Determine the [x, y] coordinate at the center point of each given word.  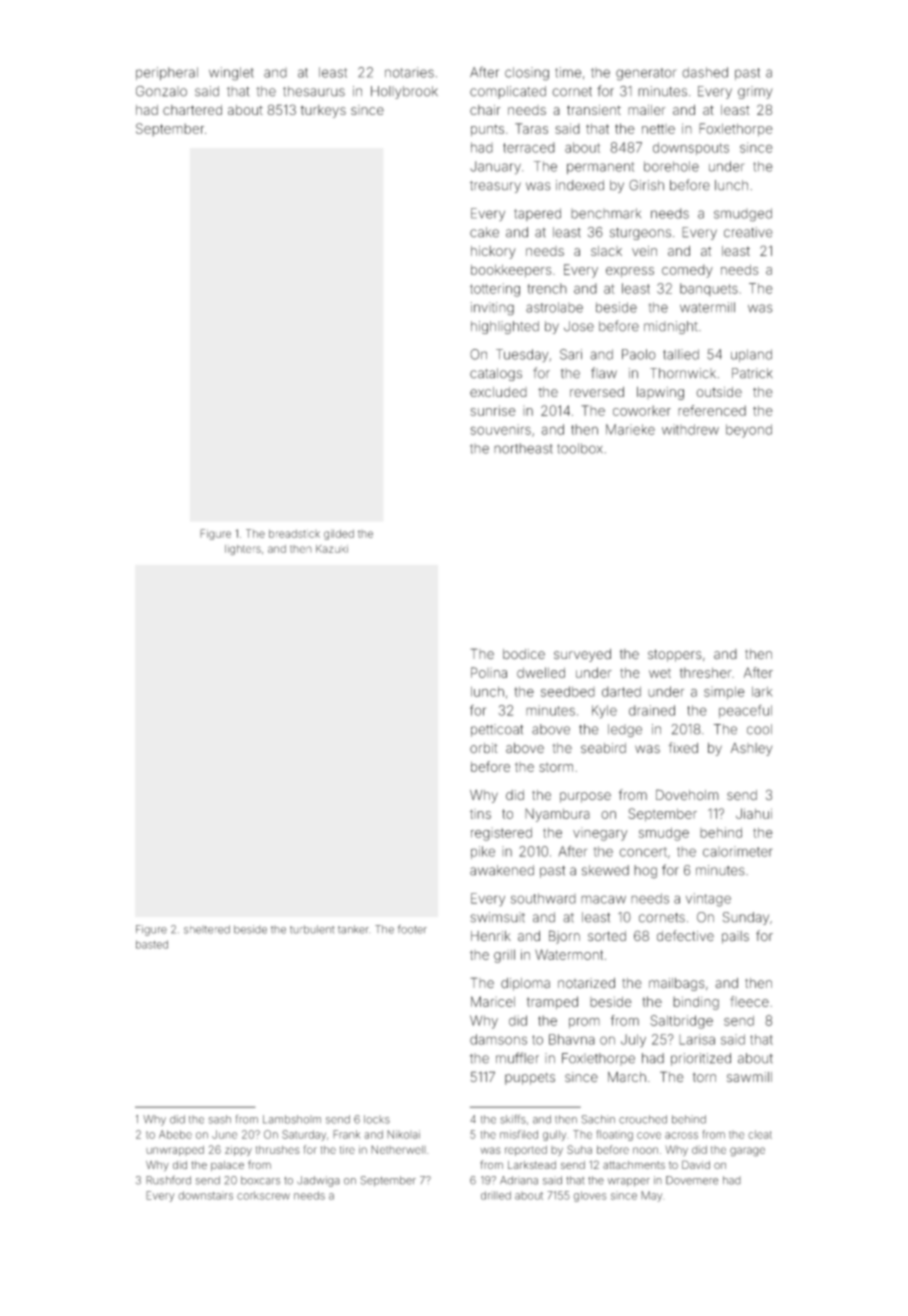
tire [347, 1149]
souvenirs [501, 429]
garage [747, 1152]
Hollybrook [404, 92]
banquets [709, 289]
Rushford [168, 1180]
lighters [243, 550]
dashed [705, 72]
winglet [231, 74]
